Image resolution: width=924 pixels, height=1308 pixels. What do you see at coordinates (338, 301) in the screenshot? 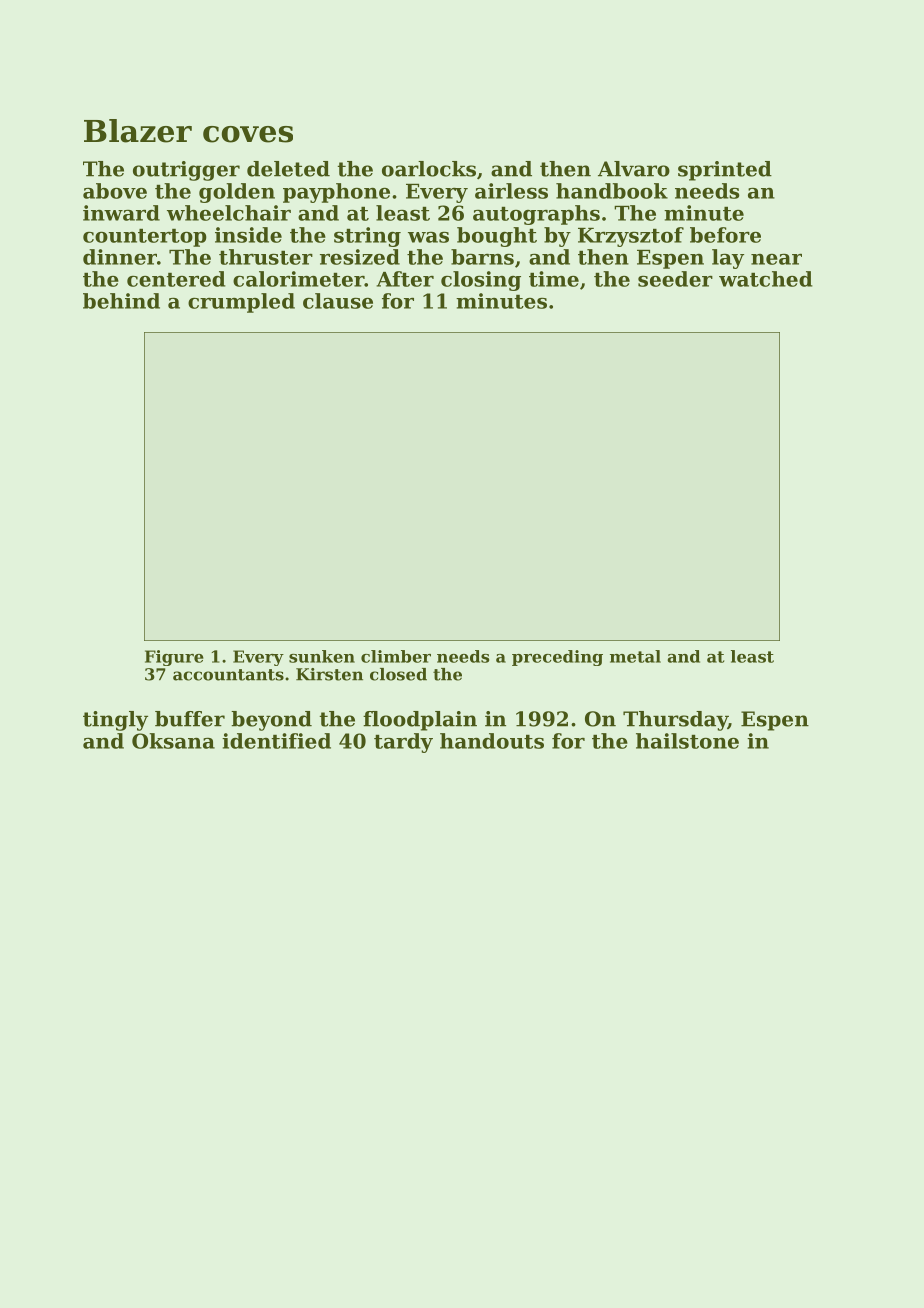
I see `clause` at bounding box center [338, 301].
